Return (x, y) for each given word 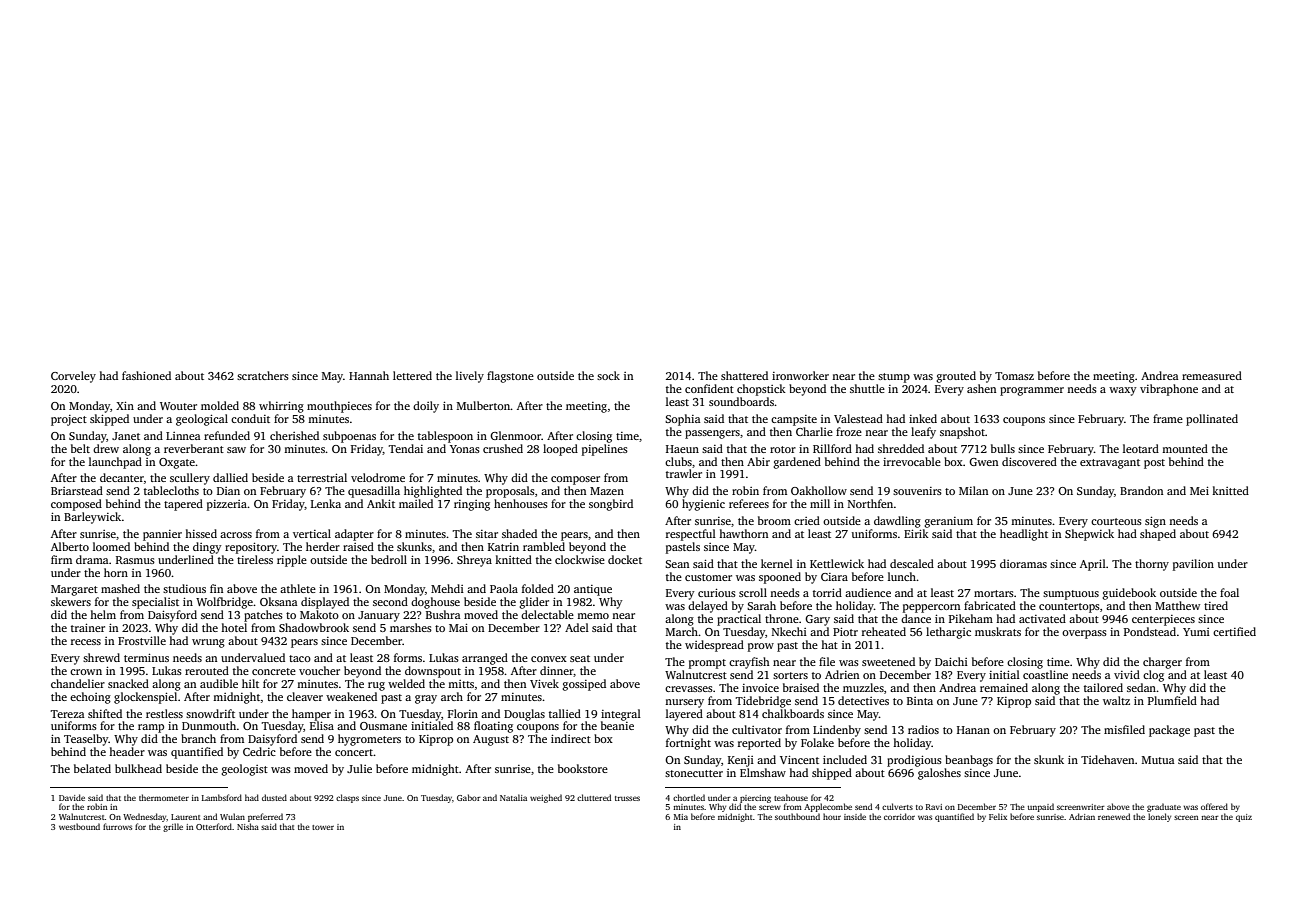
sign (1155, 522)
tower (323, 827)
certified (1234, 631)
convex (549, 659)
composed (76, 505)
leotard (1141, 448)
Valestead (858, 418)
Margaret (74, 590)
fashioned (146, 375)
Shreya (474, 561)
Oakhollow (819, 490)
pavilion (1193, 565)
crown (86, 672)
